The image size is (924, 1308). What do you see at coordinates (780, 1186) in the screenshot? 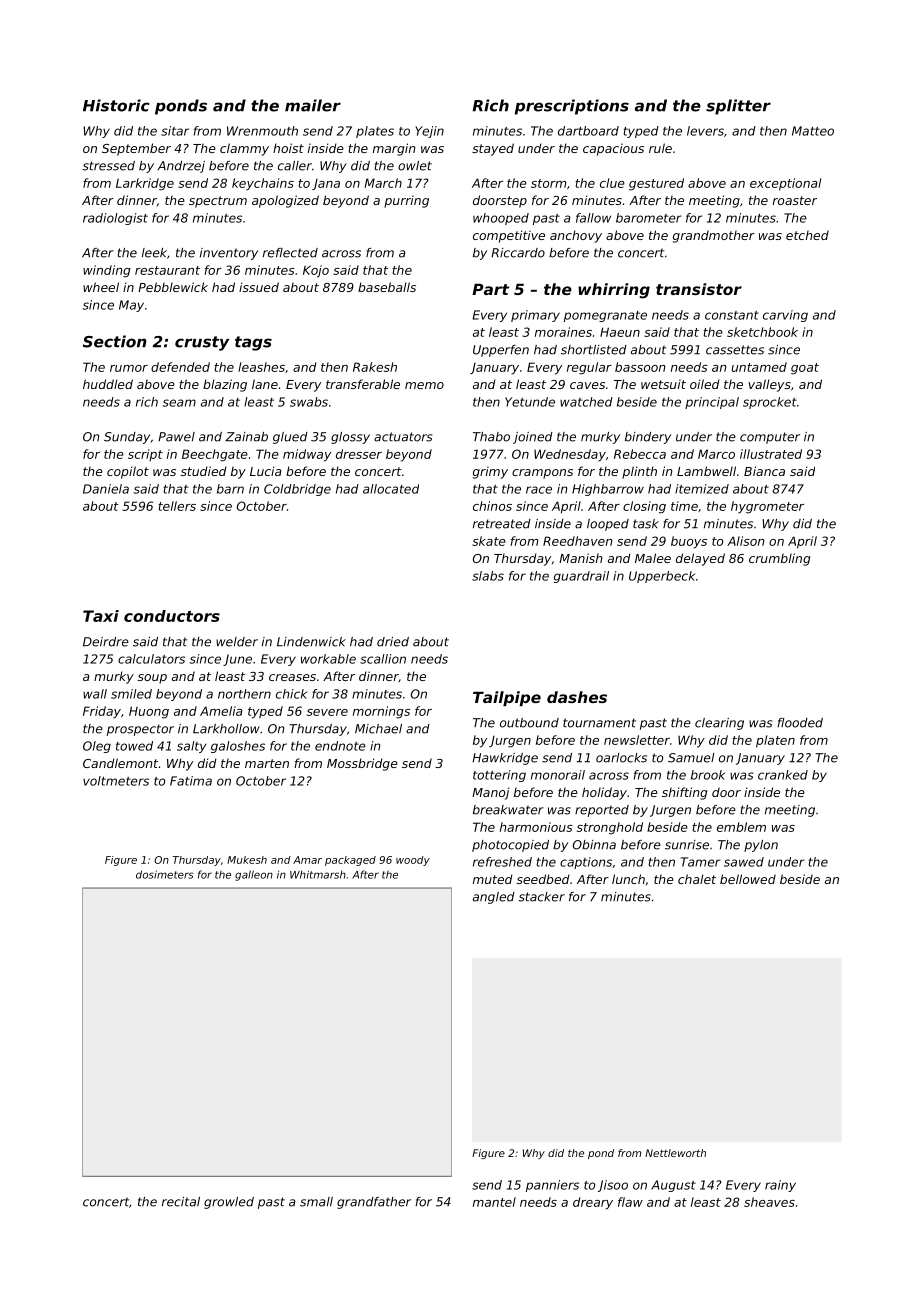
I see `rainy` at bounding box center [780, 1186].
